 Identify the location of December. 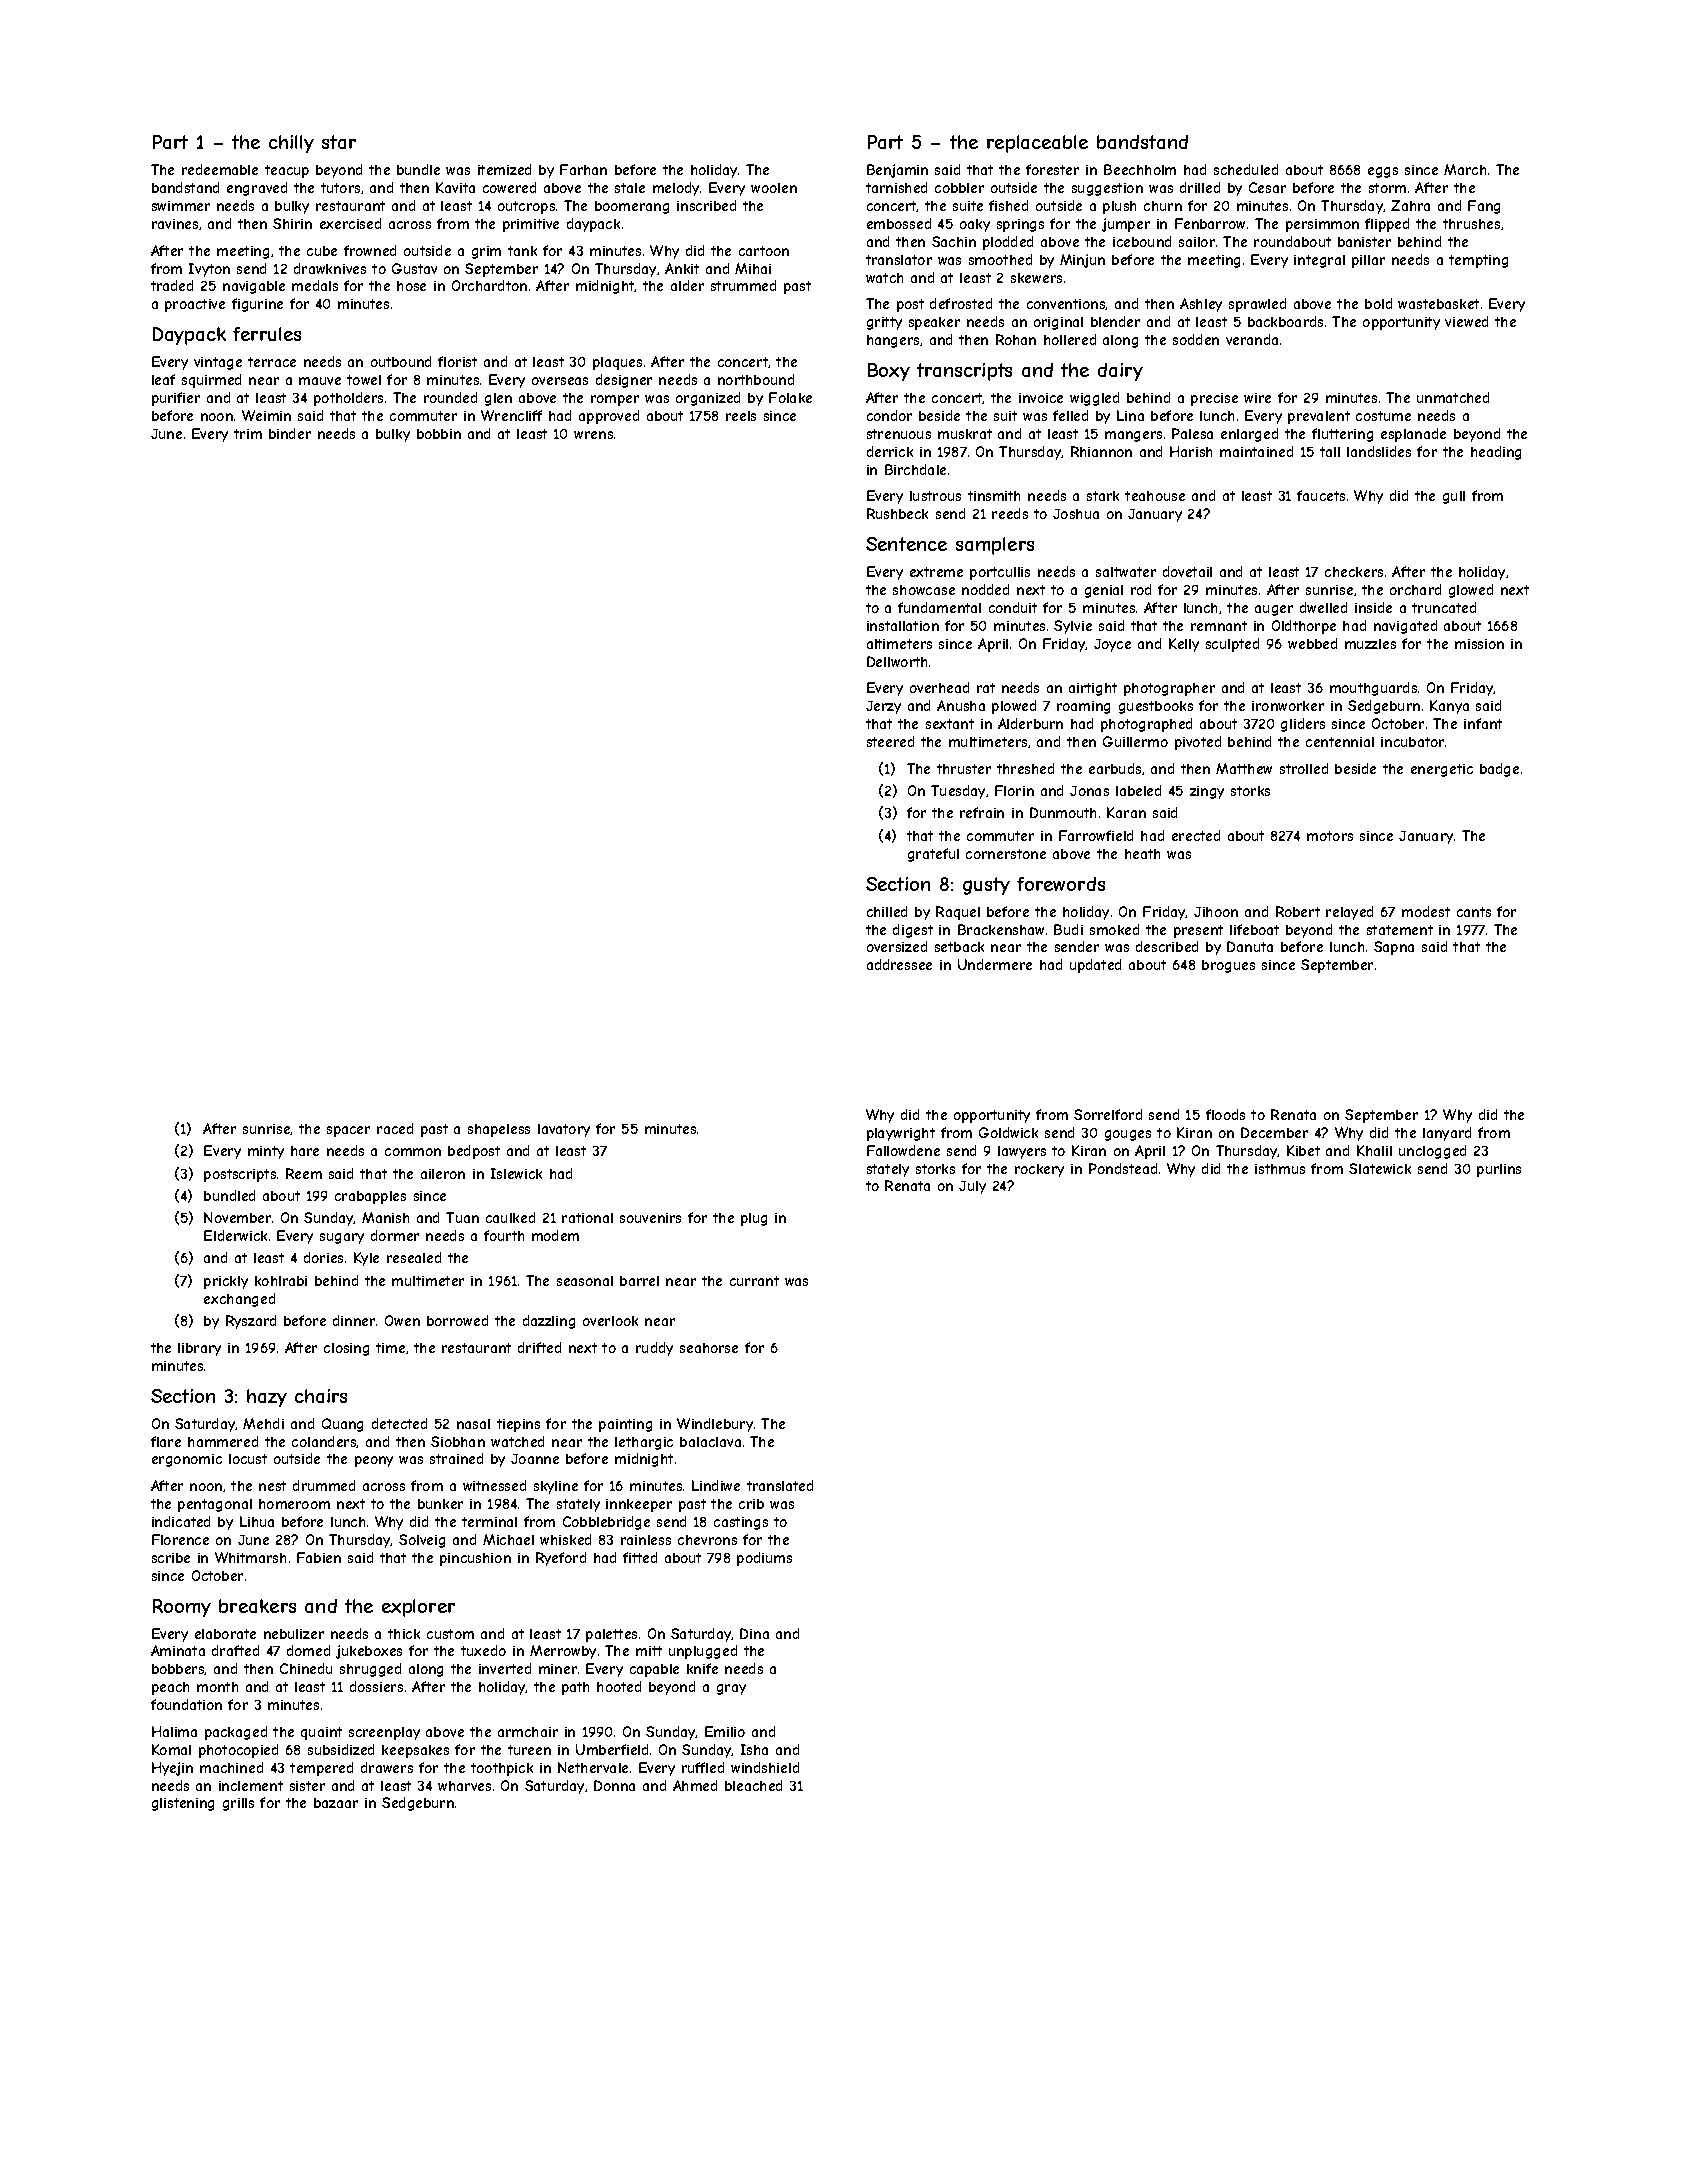
(1274, 1132).
